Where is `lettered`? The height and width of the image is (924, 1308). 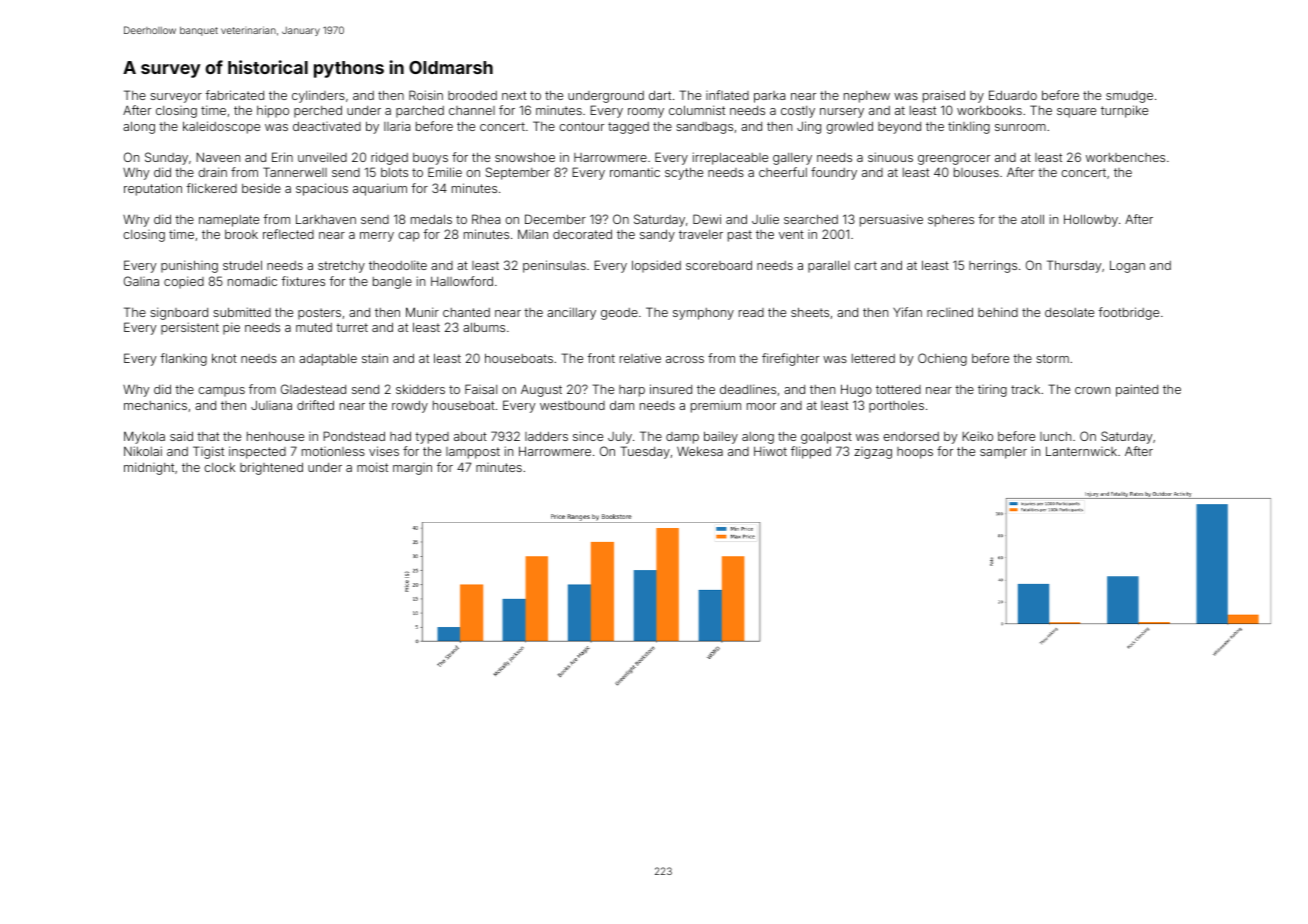
lettered is located at coordinates (873, 358).
